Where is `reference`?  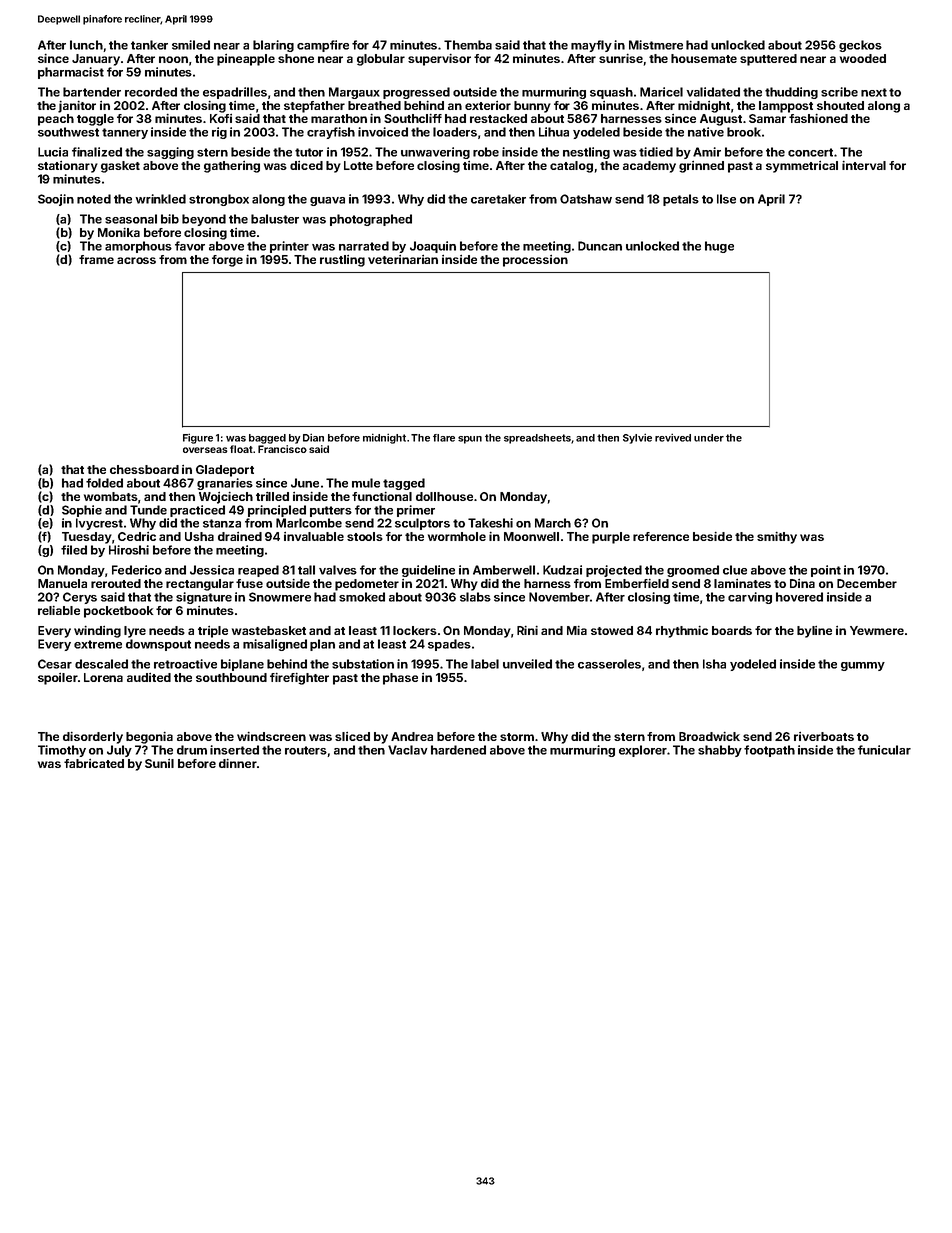 reference is located at coordinates (661, 536).
